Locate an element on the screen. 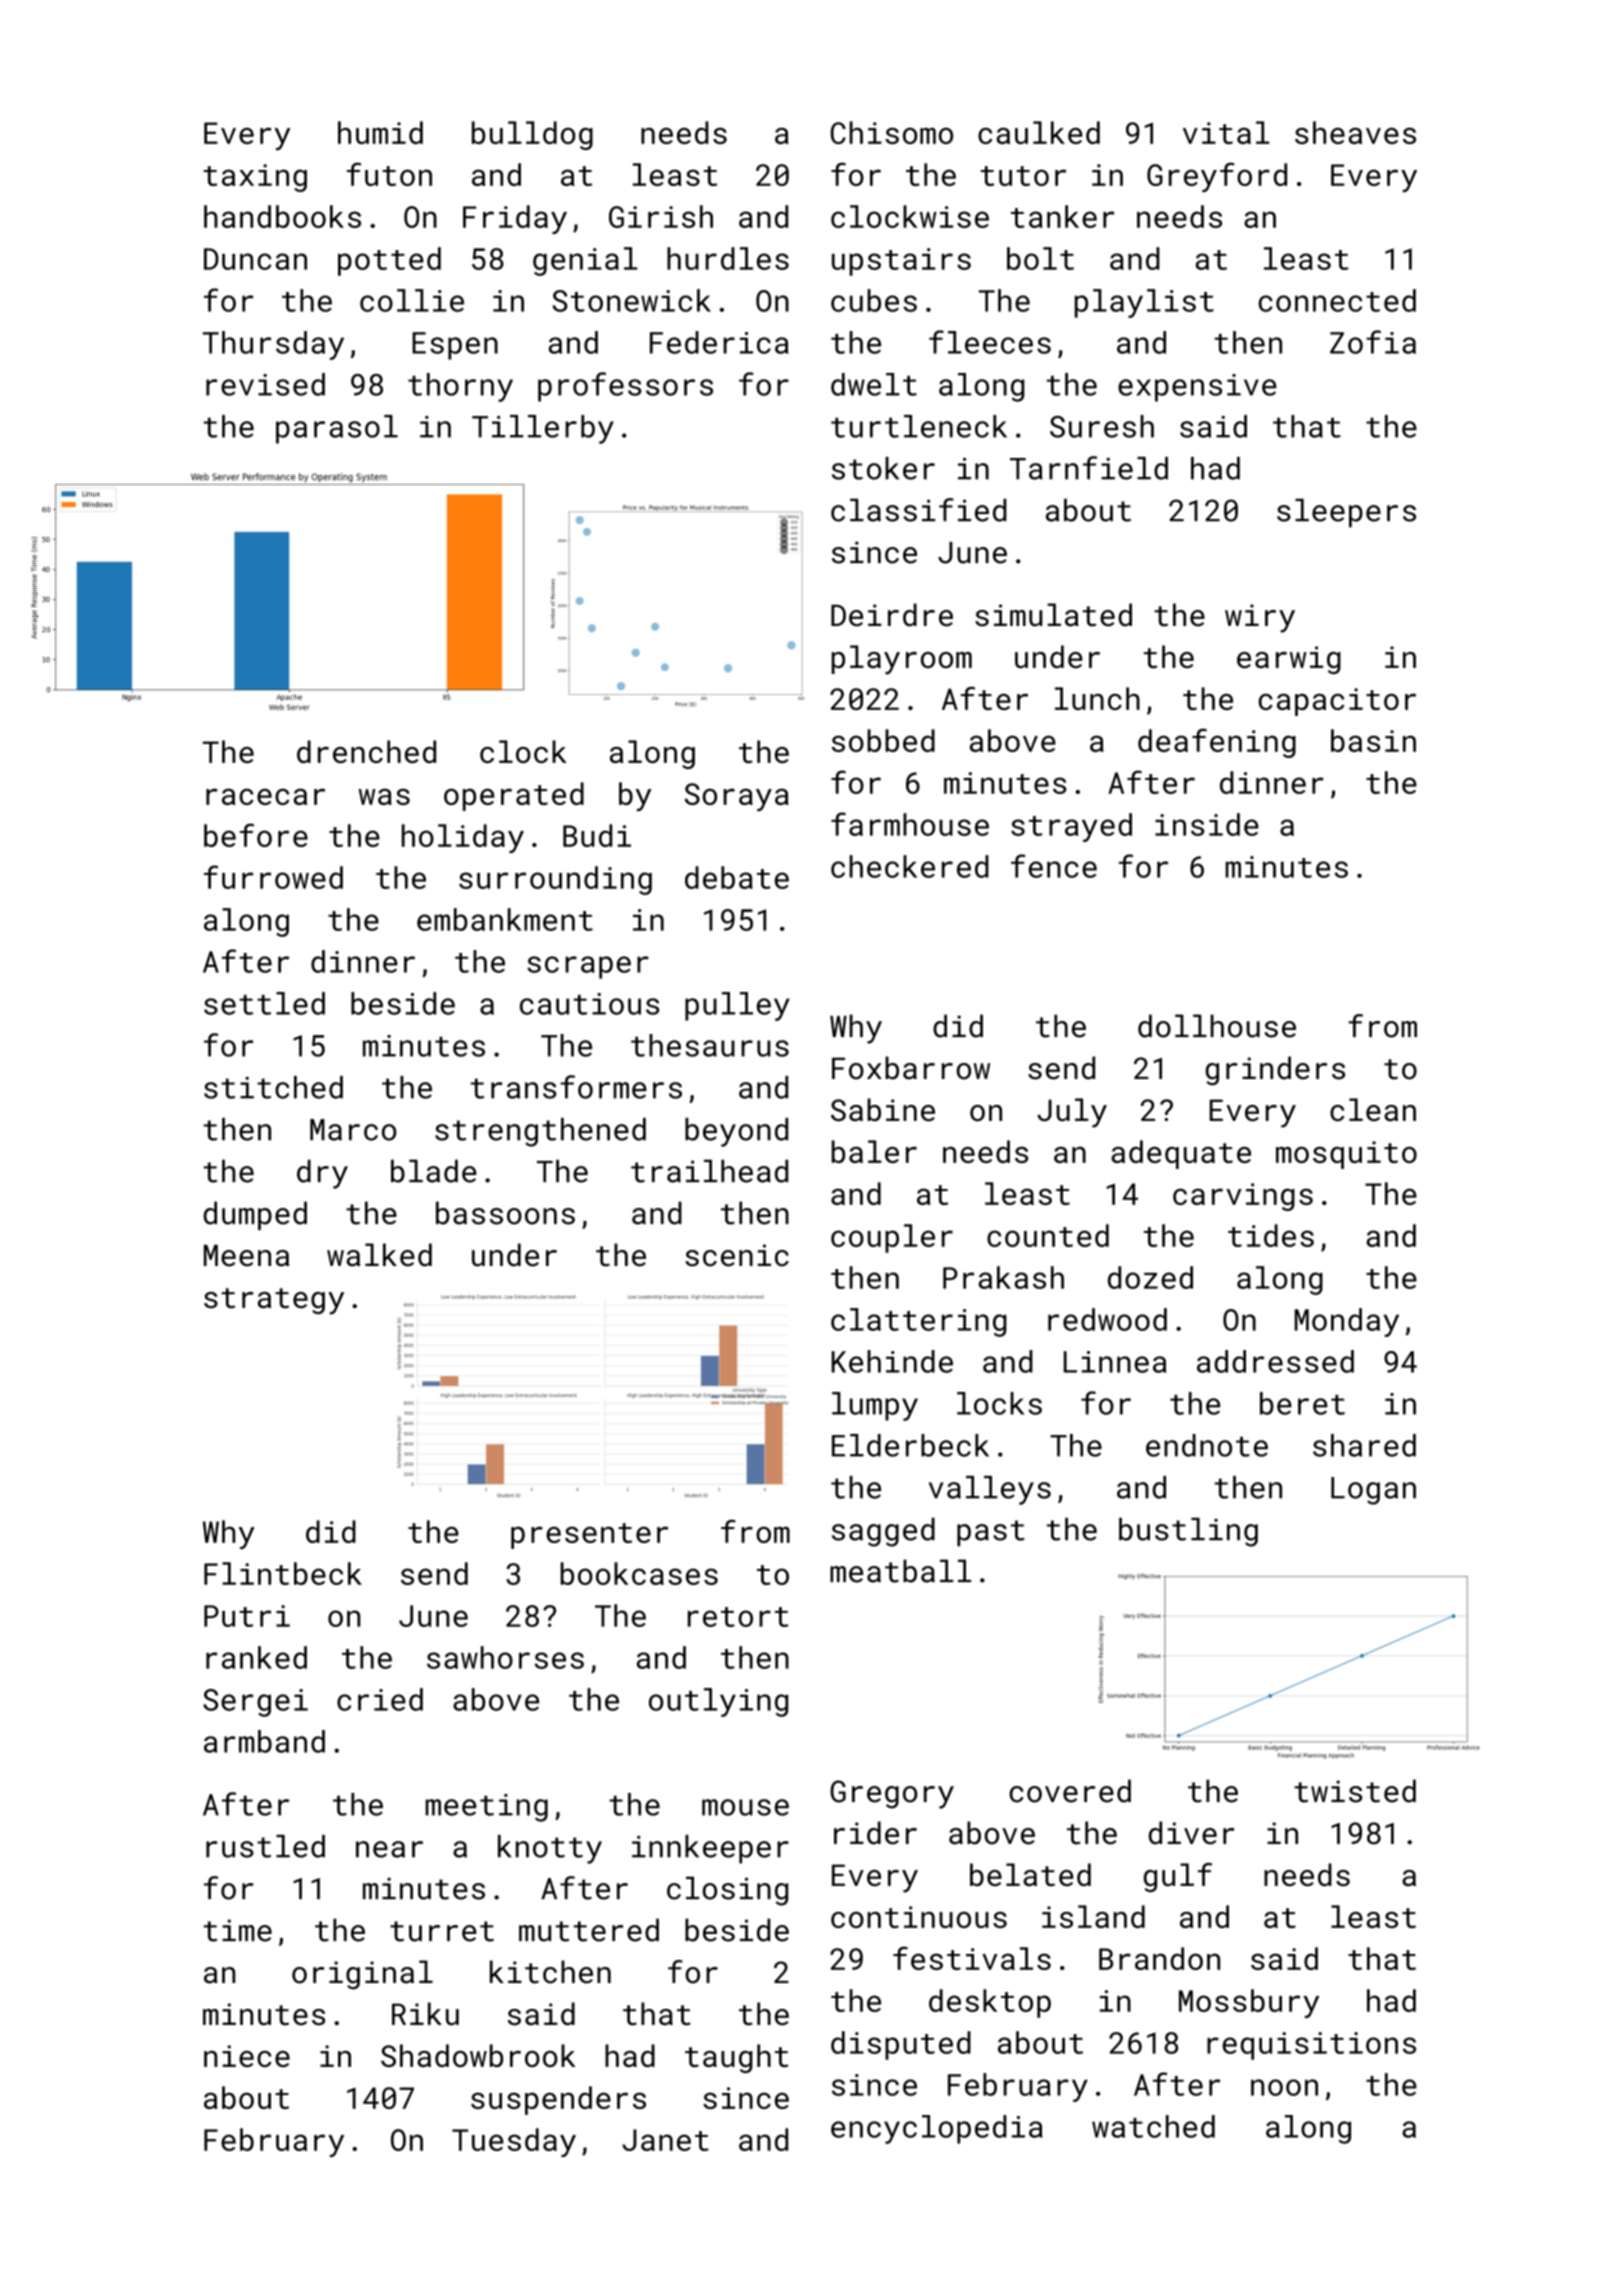 The width and height of the screenshot is (1620, 2292). presenter is located at coordinates (589, 1536).
